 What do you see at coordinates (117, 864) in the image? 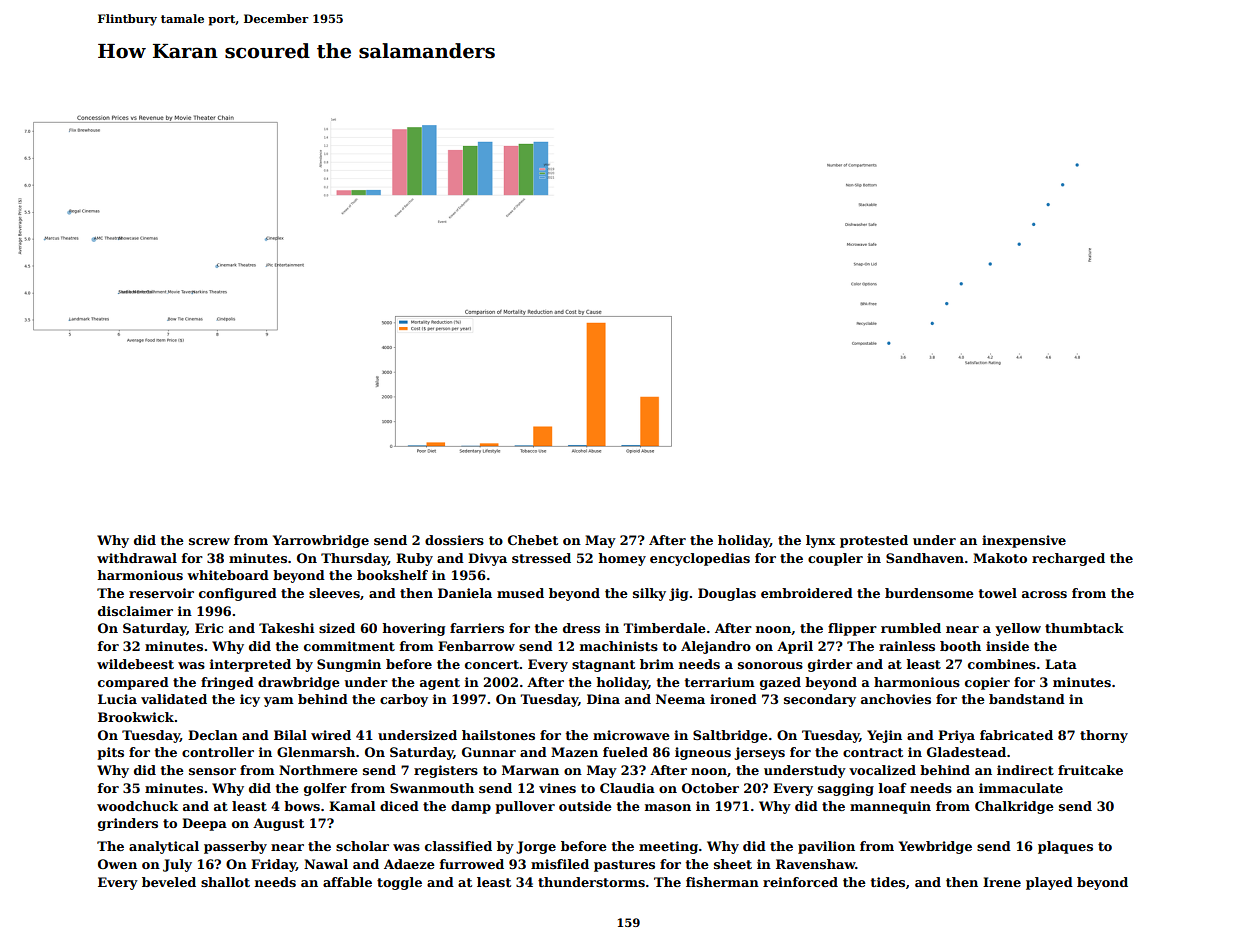
I see `Owen` at bounding box center [117, 864].
